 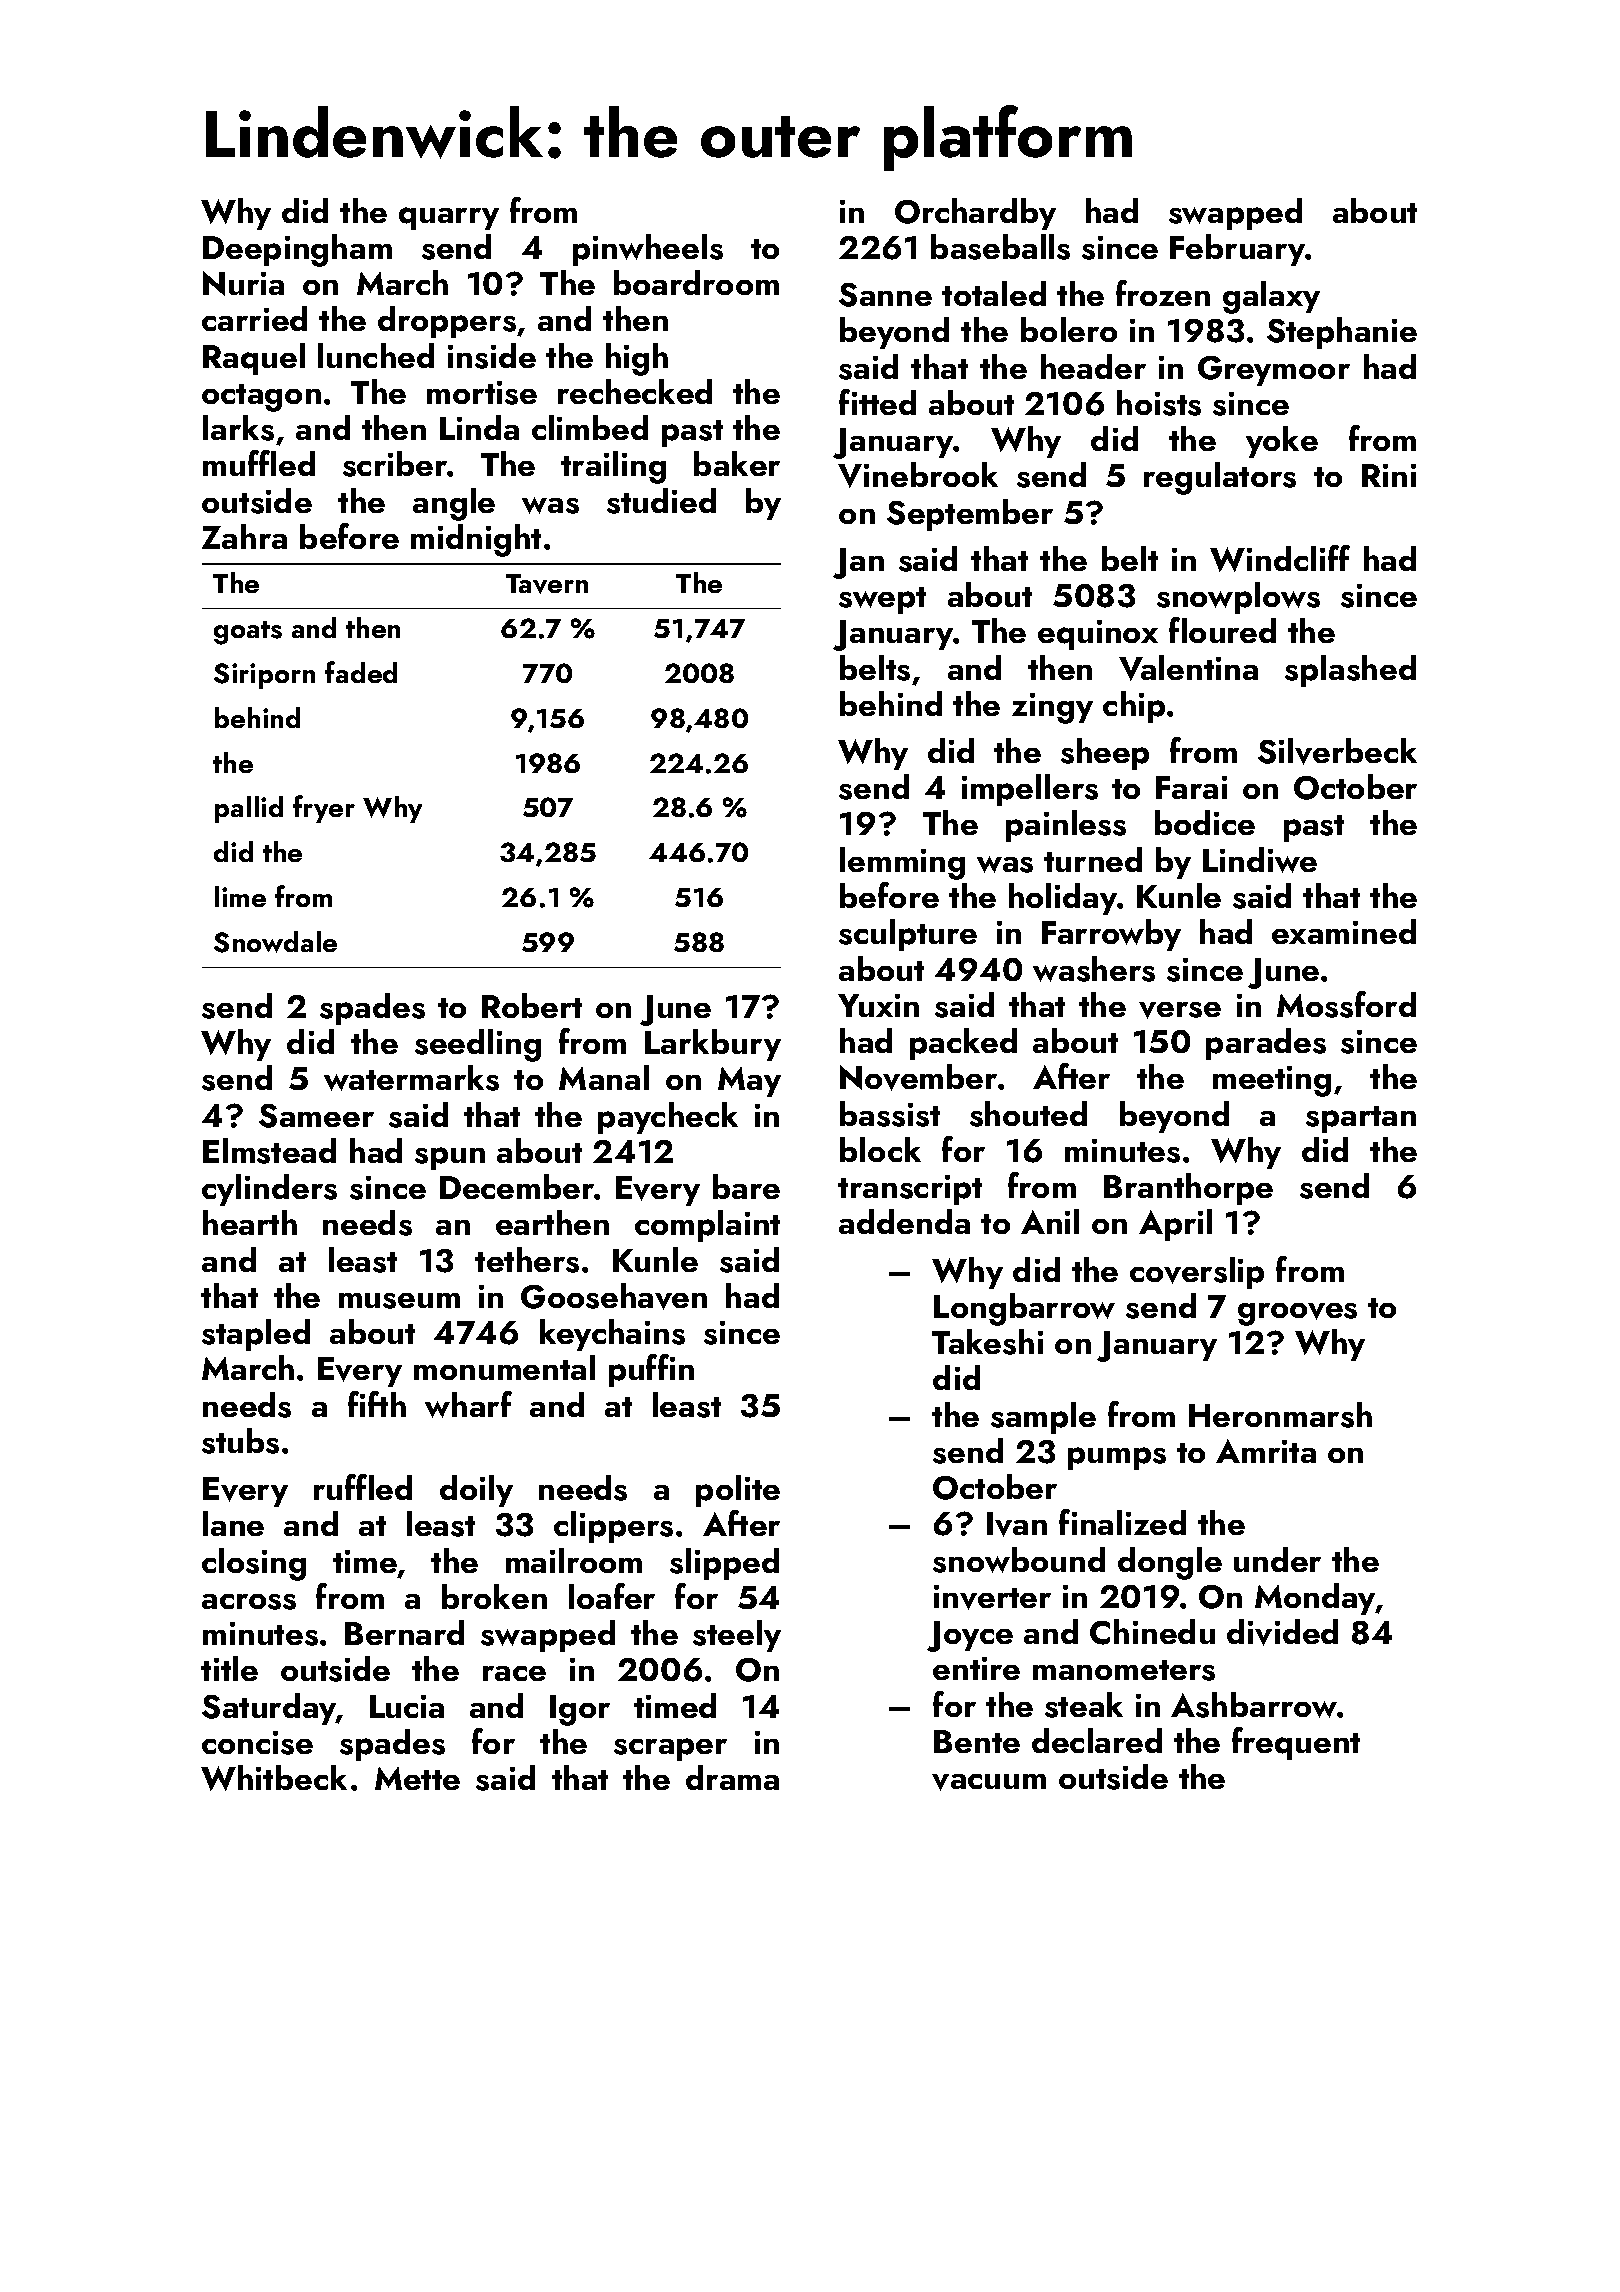 I want to click on swept, so click(x=882, y=600).
